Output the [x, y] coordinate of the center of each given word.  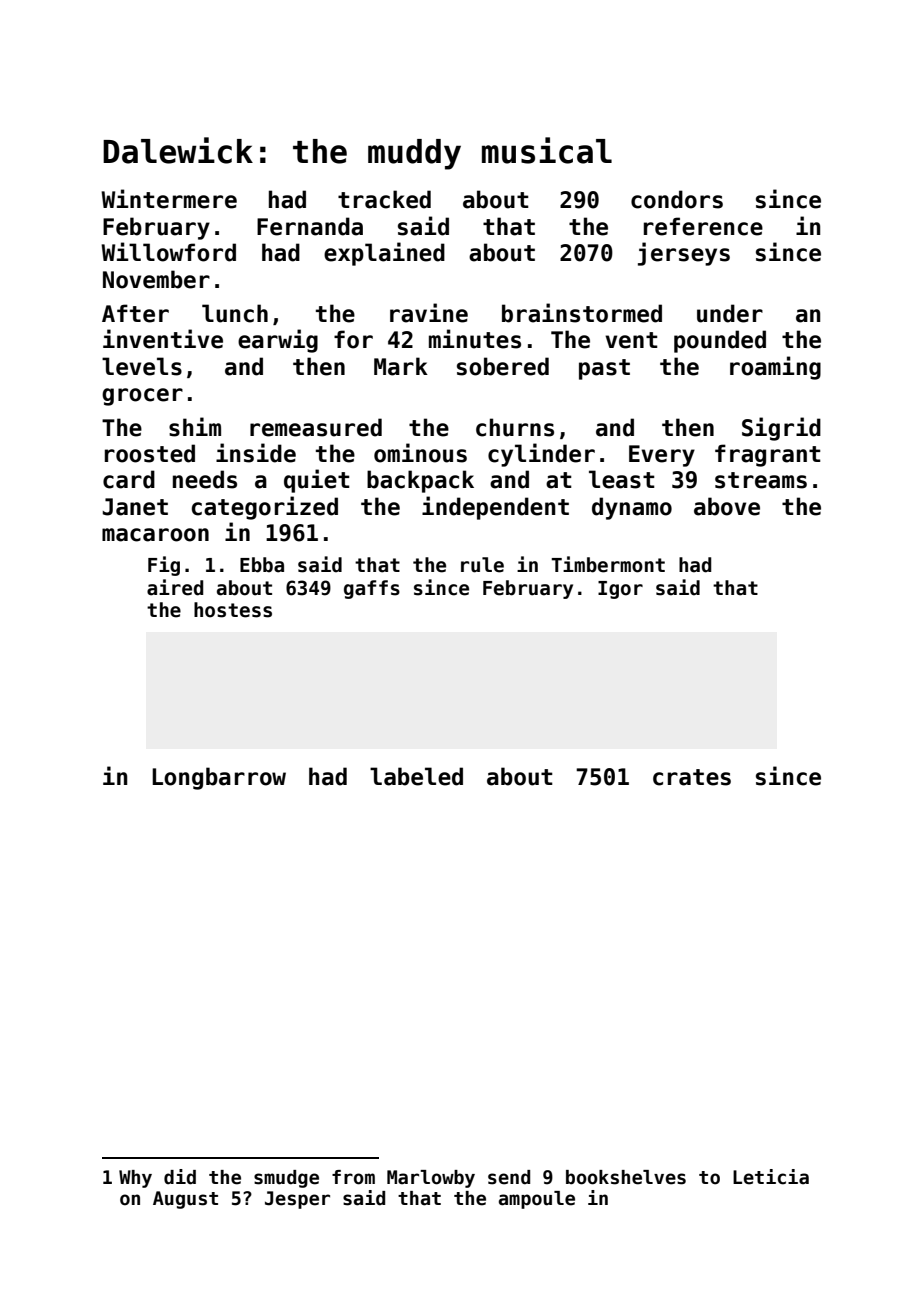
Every [662, 456]
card [129, 479]
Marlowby [431, 1179]
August [185, 1200]
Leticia [771, 1177]
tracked [384, 199]
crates [692, 777]
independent [495, 508]
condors [677, 199]
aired [175, 587]
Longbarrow [219, 778]
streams [761, 480]
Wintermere [169, 199]
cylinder [541, 455]
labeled [416, 776]
